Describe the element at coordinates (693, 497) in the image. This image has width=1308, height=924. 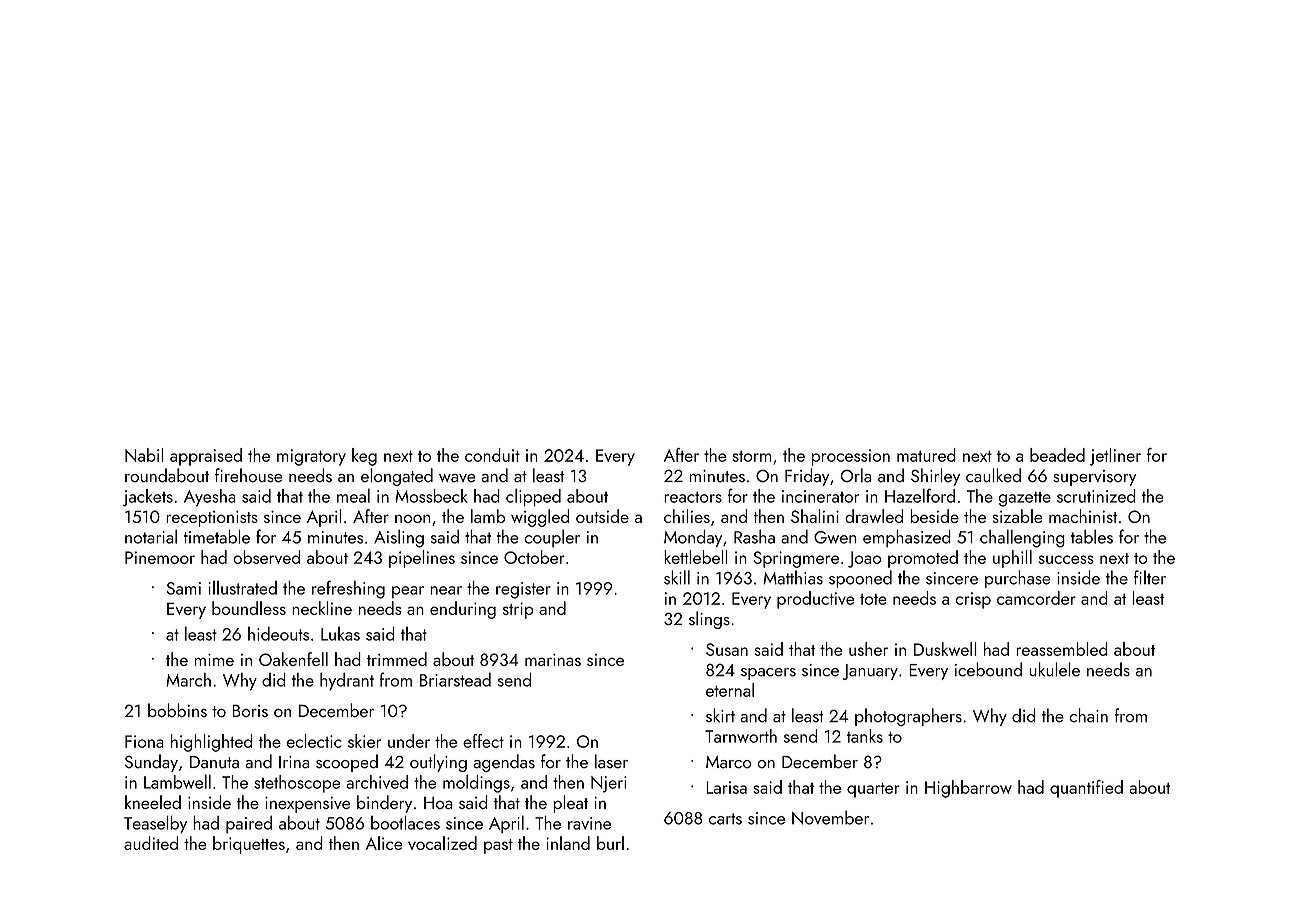
I see `reactors` at that location.
